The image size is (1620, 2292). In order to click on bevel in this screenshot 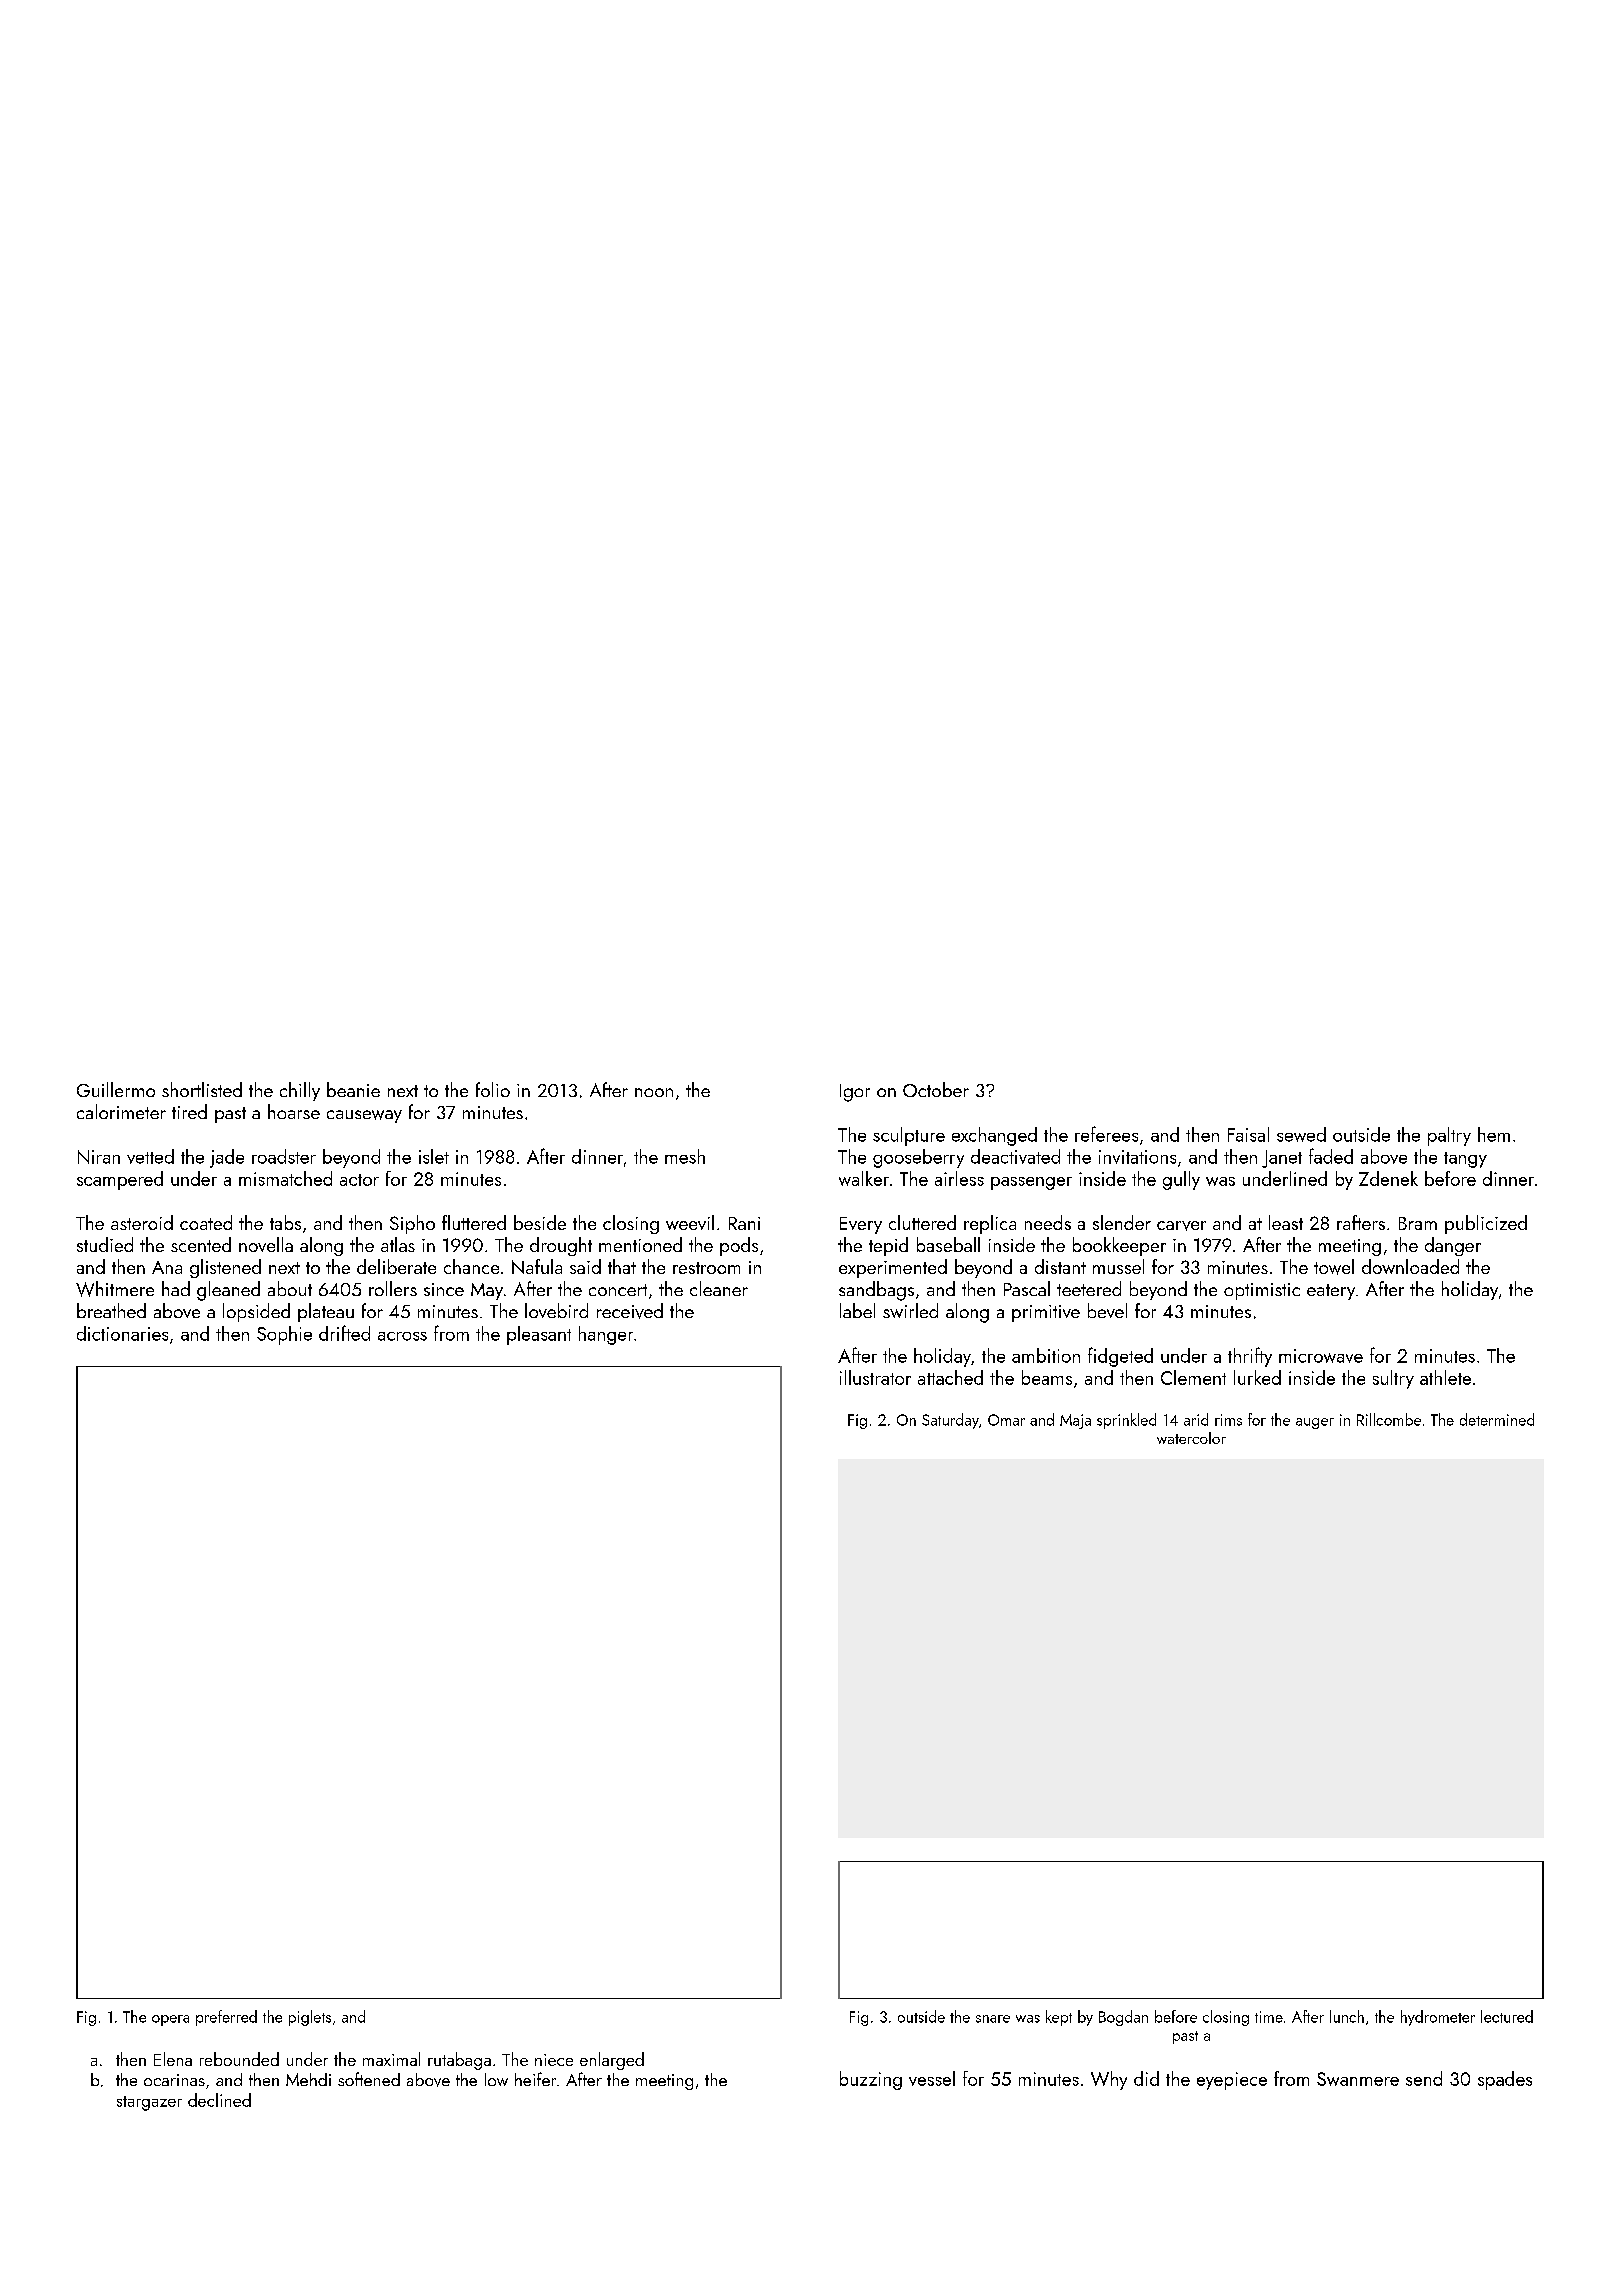, I will do `click(1107, 1310)`.
